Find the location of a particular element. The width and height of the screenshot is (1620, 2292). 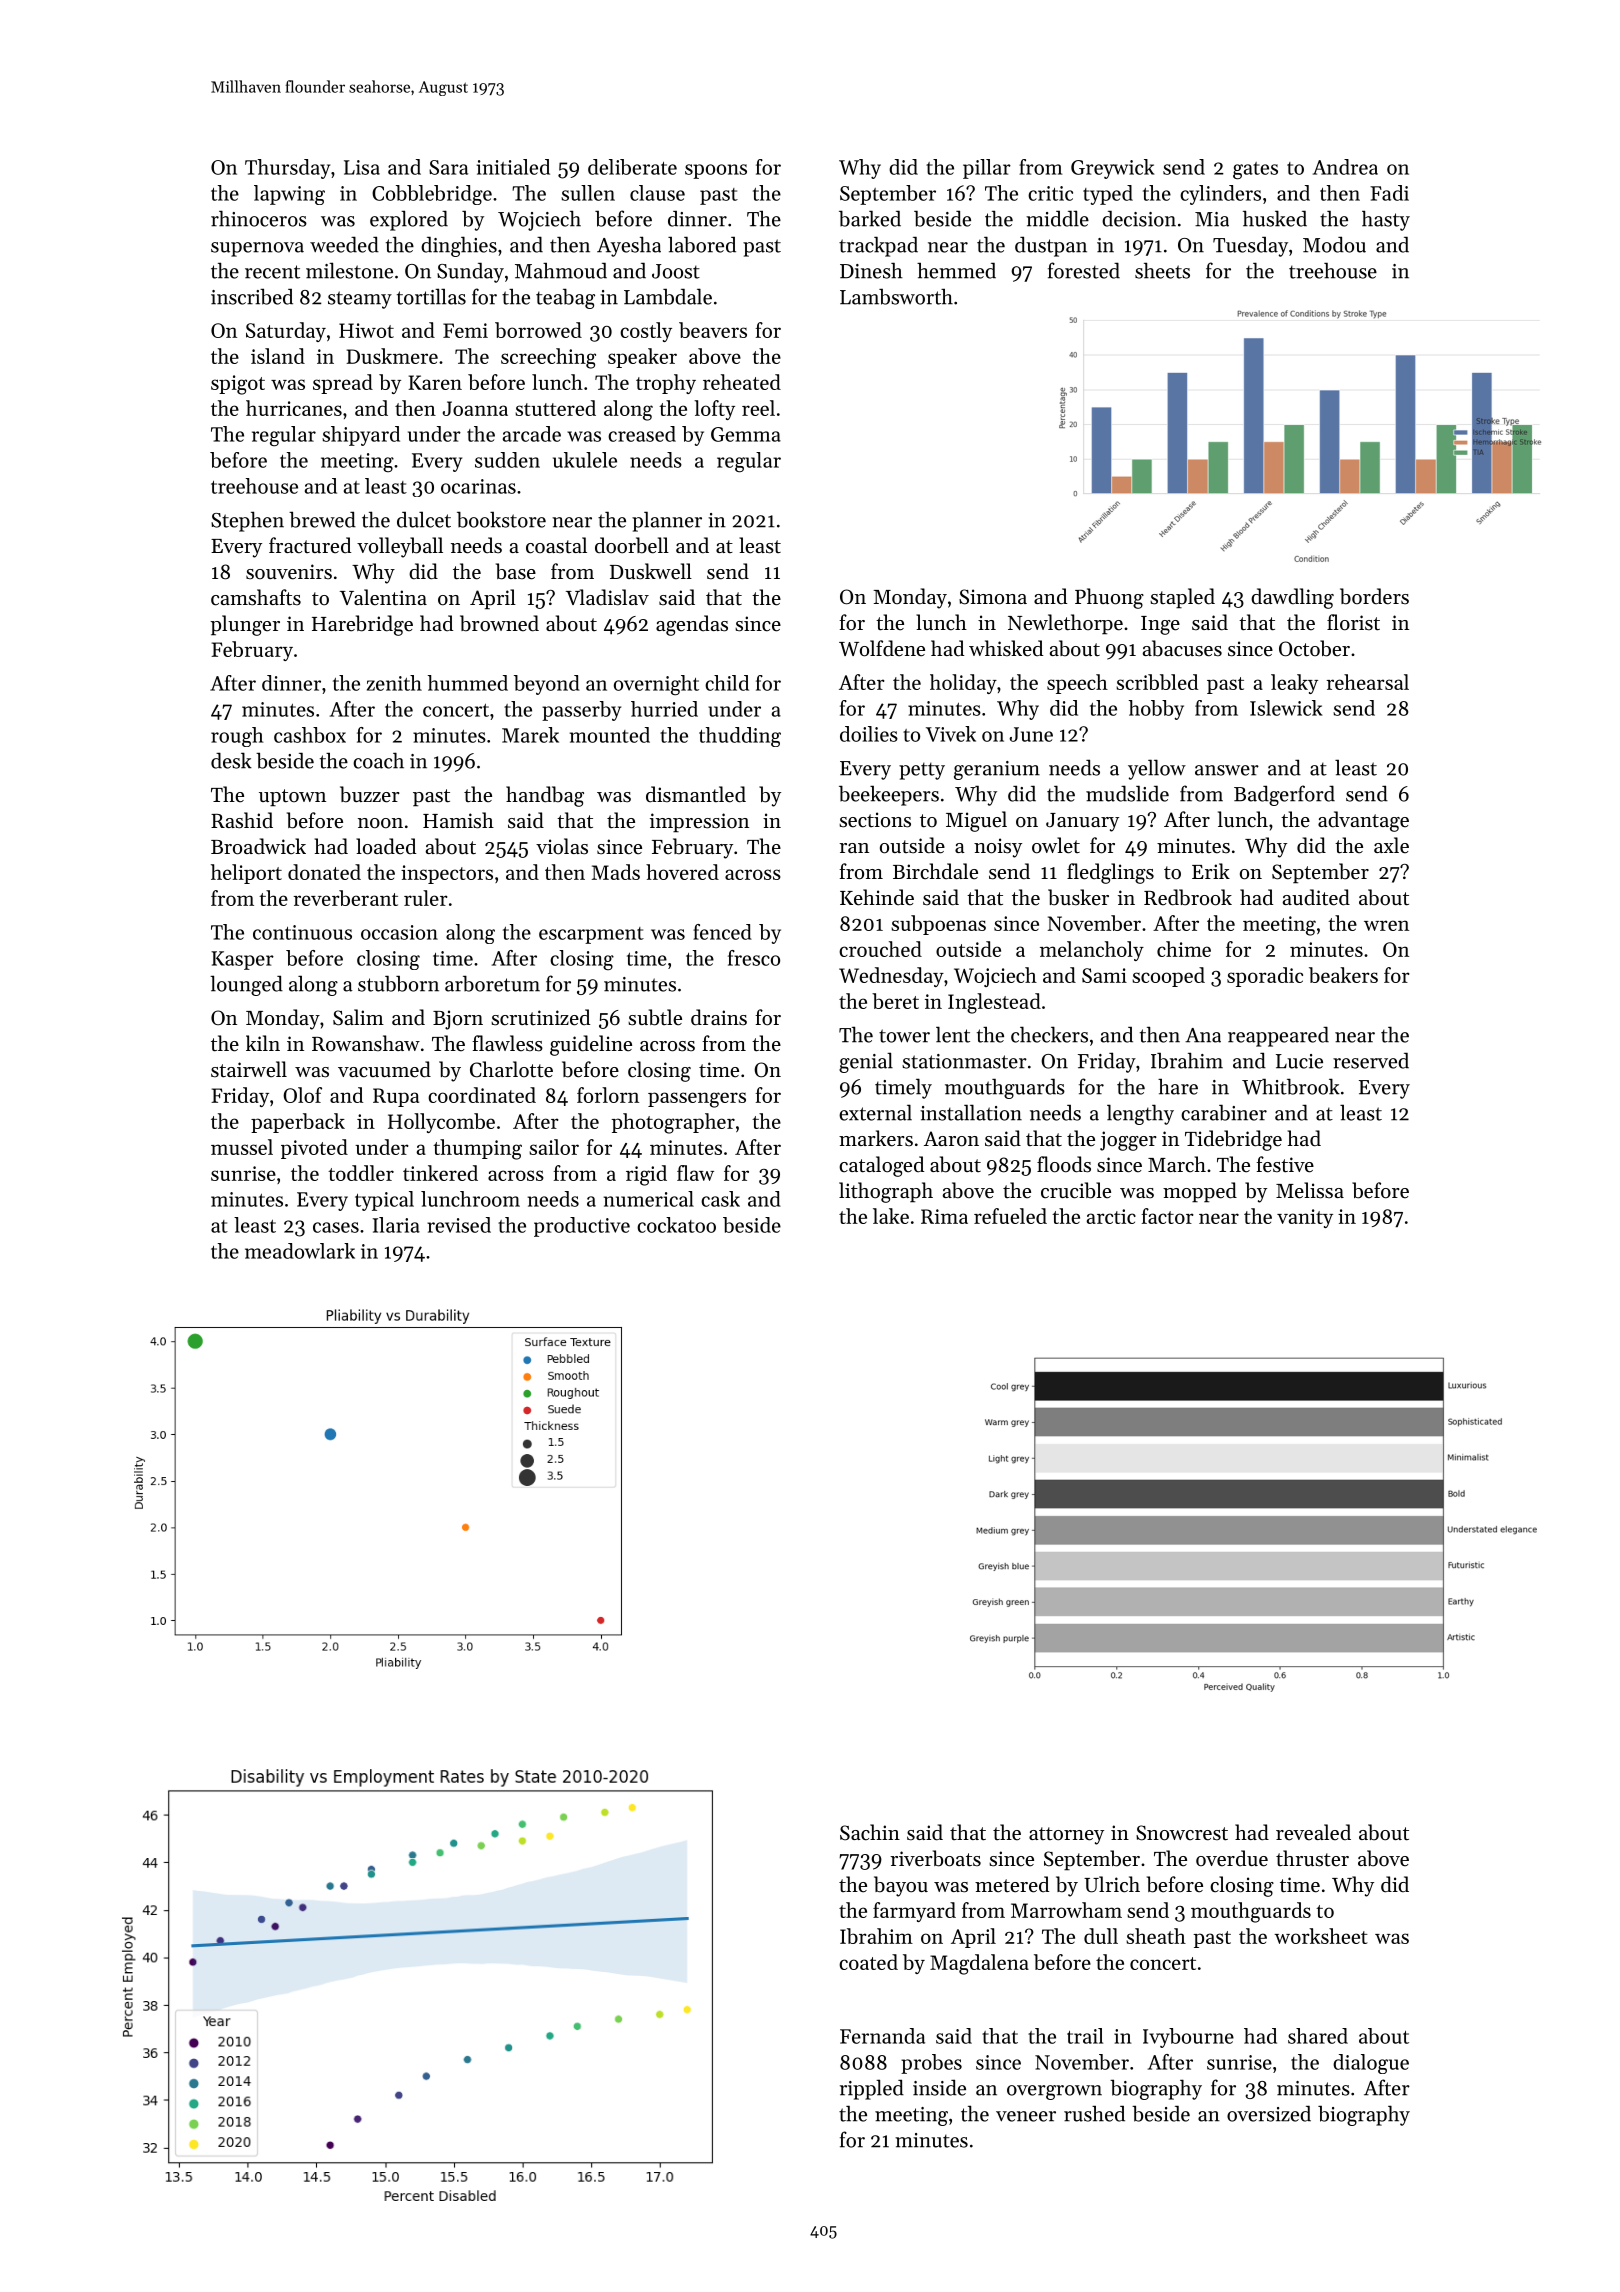

factor is located at coordinates (1167, 1216).
